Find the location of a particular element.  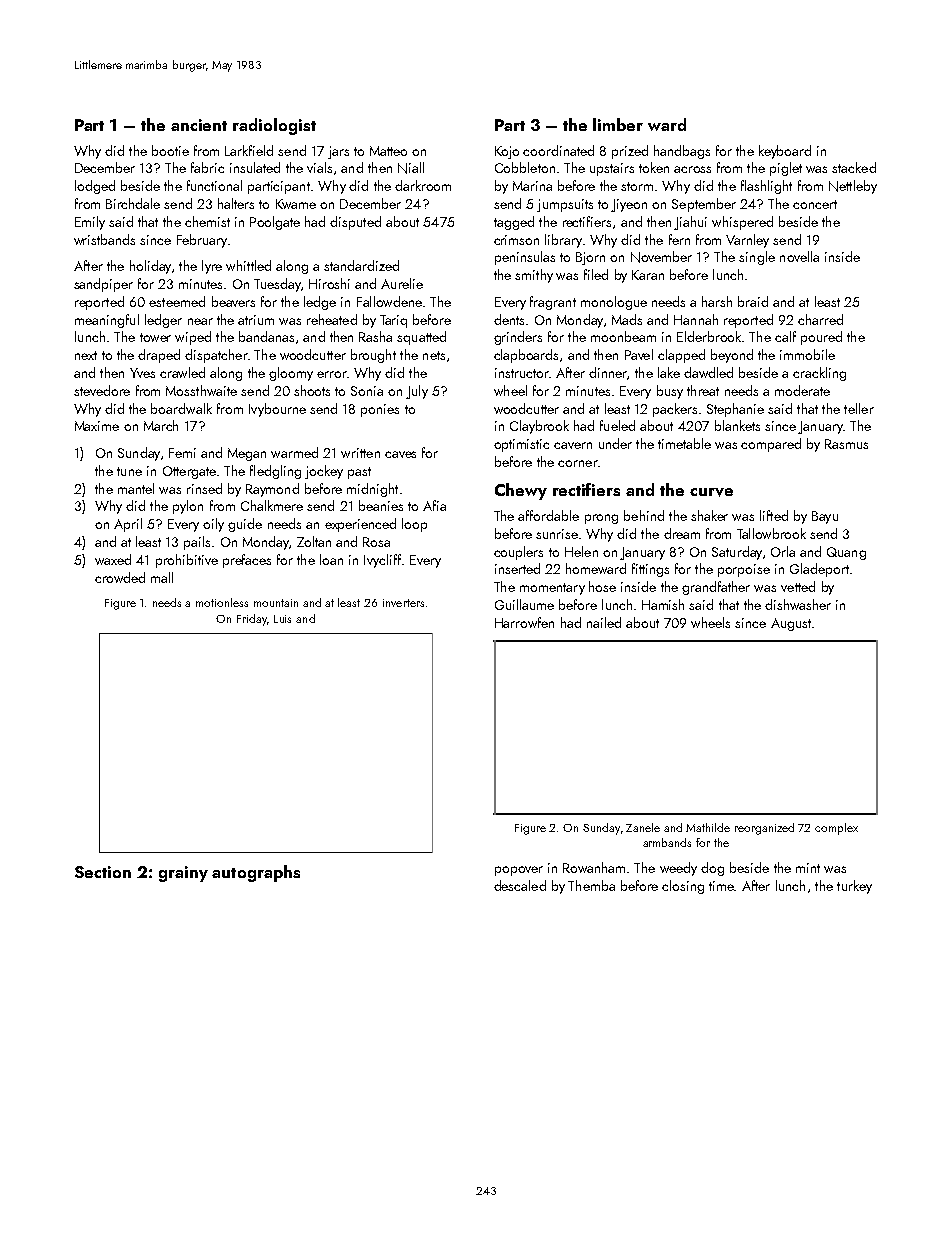

prized is located at coordinates (630, 152).
